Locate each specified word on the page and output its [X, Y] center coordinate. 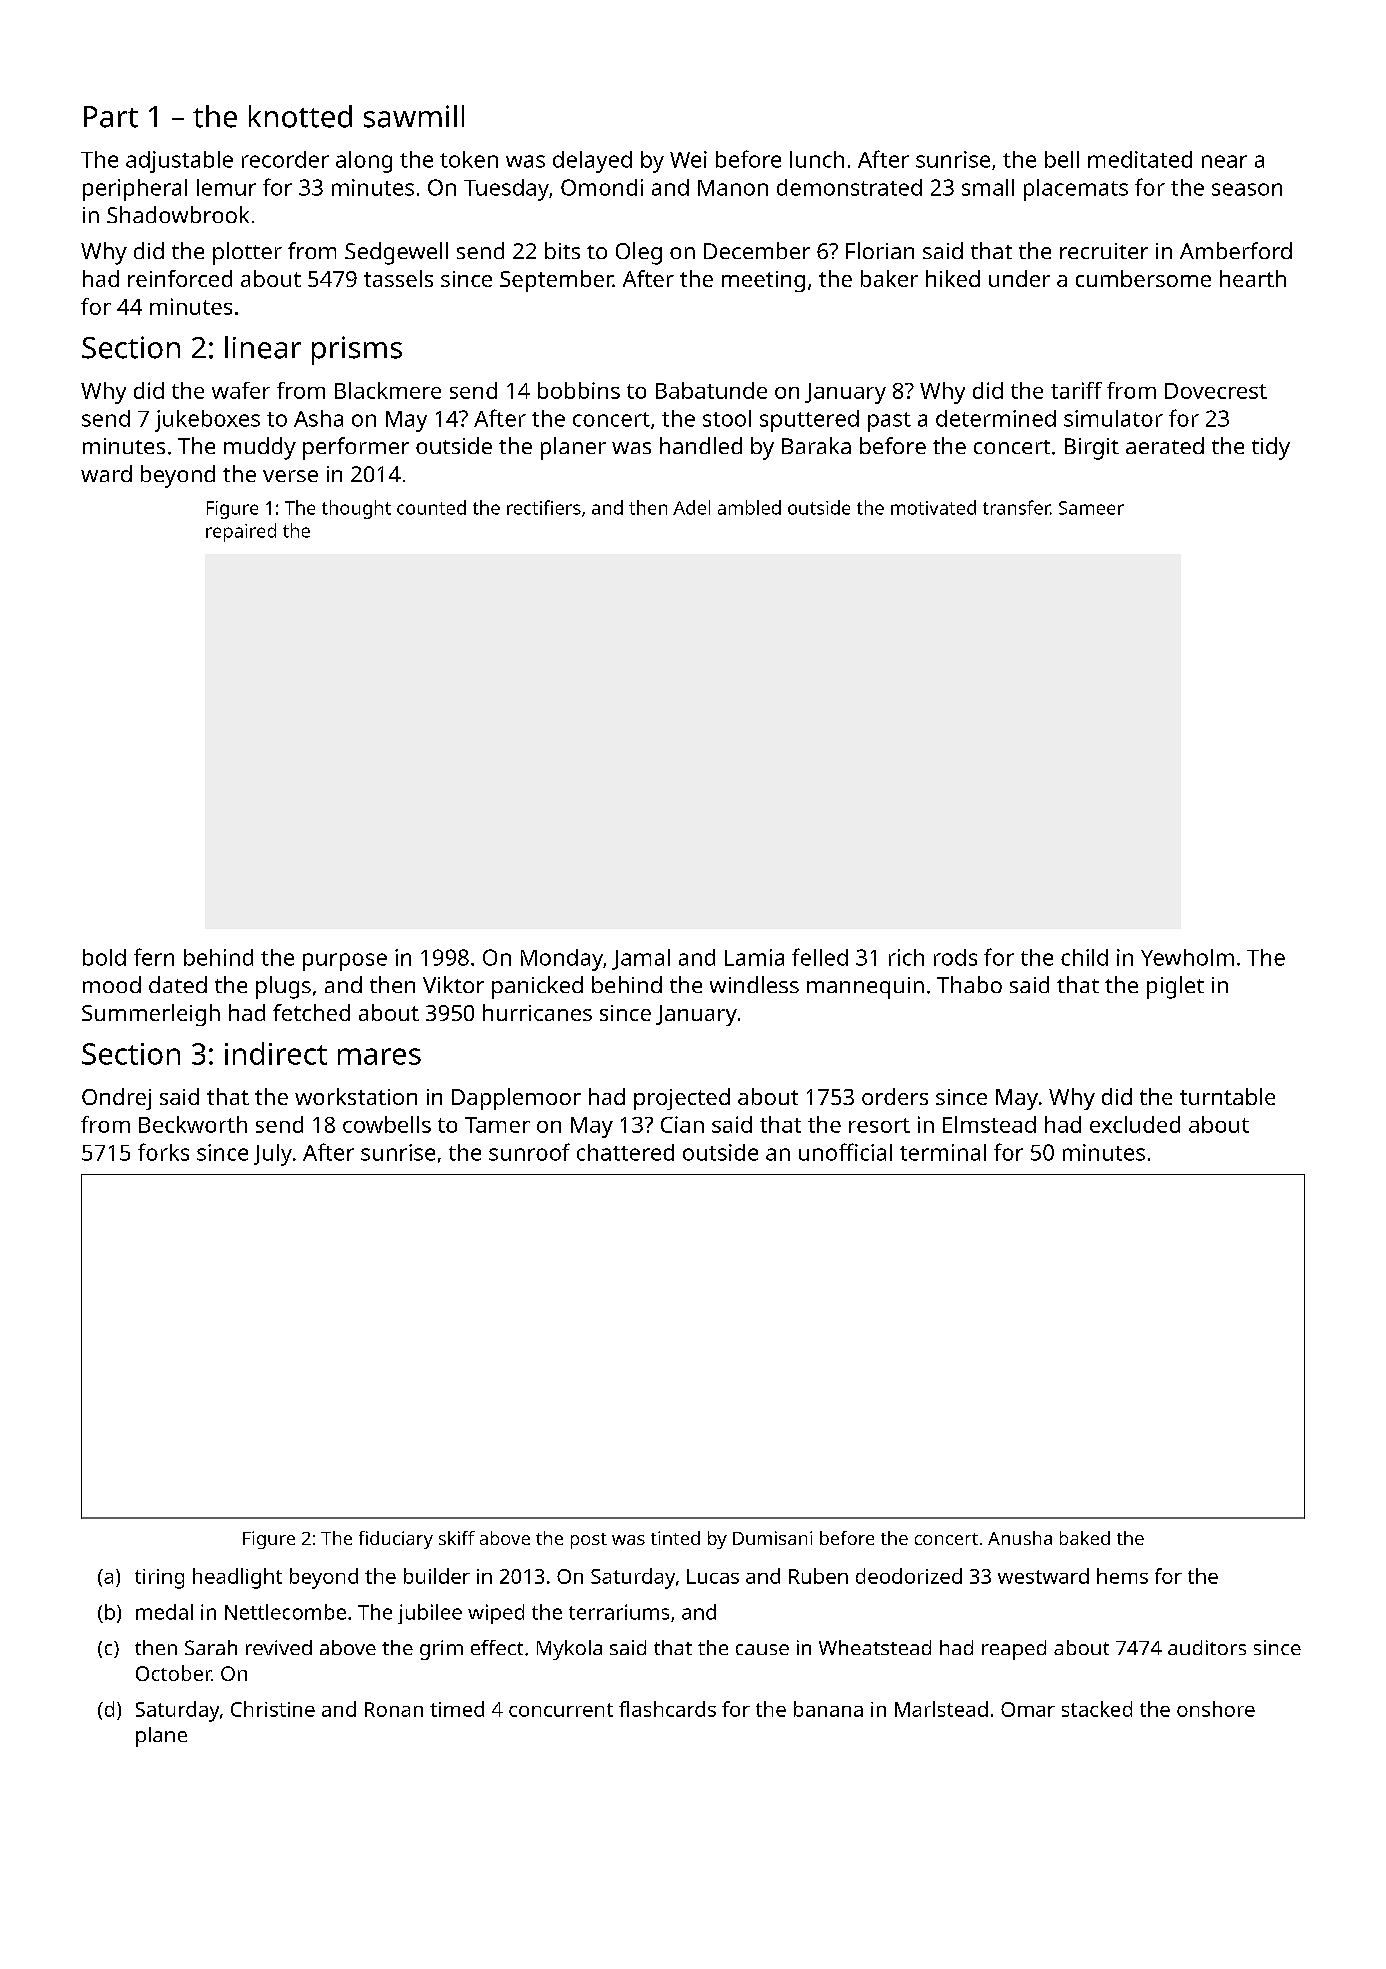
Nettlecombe [285, 1612]
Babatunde [711, 390]
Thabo [969, 984]
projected [682, 1099]
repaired [241, 532]
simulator [1113, 418]
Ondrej [116, 1099]
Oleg [639, 253]
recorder [285, 159]
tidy [1271, 448]
